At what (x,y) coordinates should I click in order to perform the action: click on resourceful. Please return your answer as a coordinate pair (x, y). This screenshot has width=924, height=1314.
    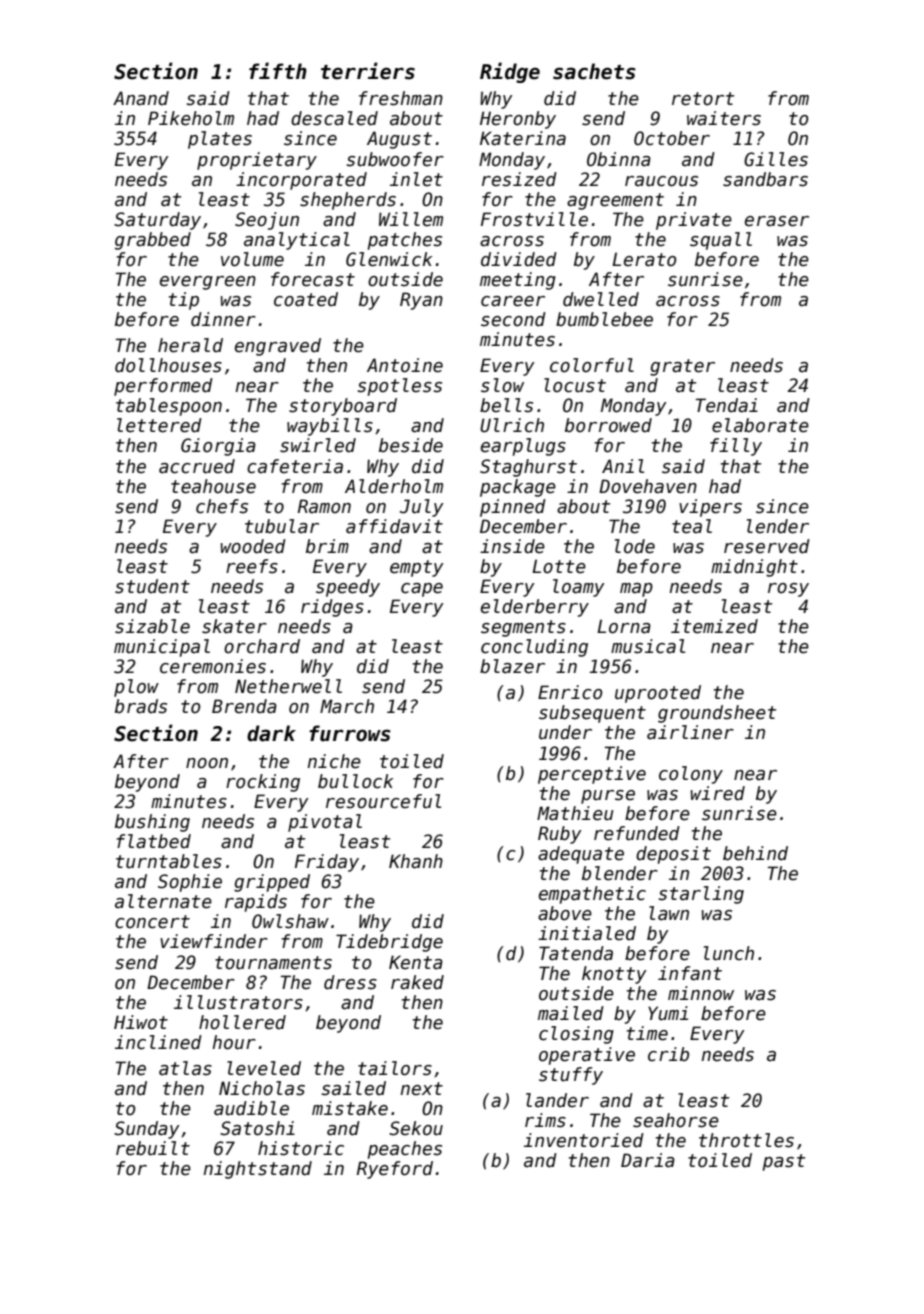
    Looking at the image, I should click on (383, 801).
